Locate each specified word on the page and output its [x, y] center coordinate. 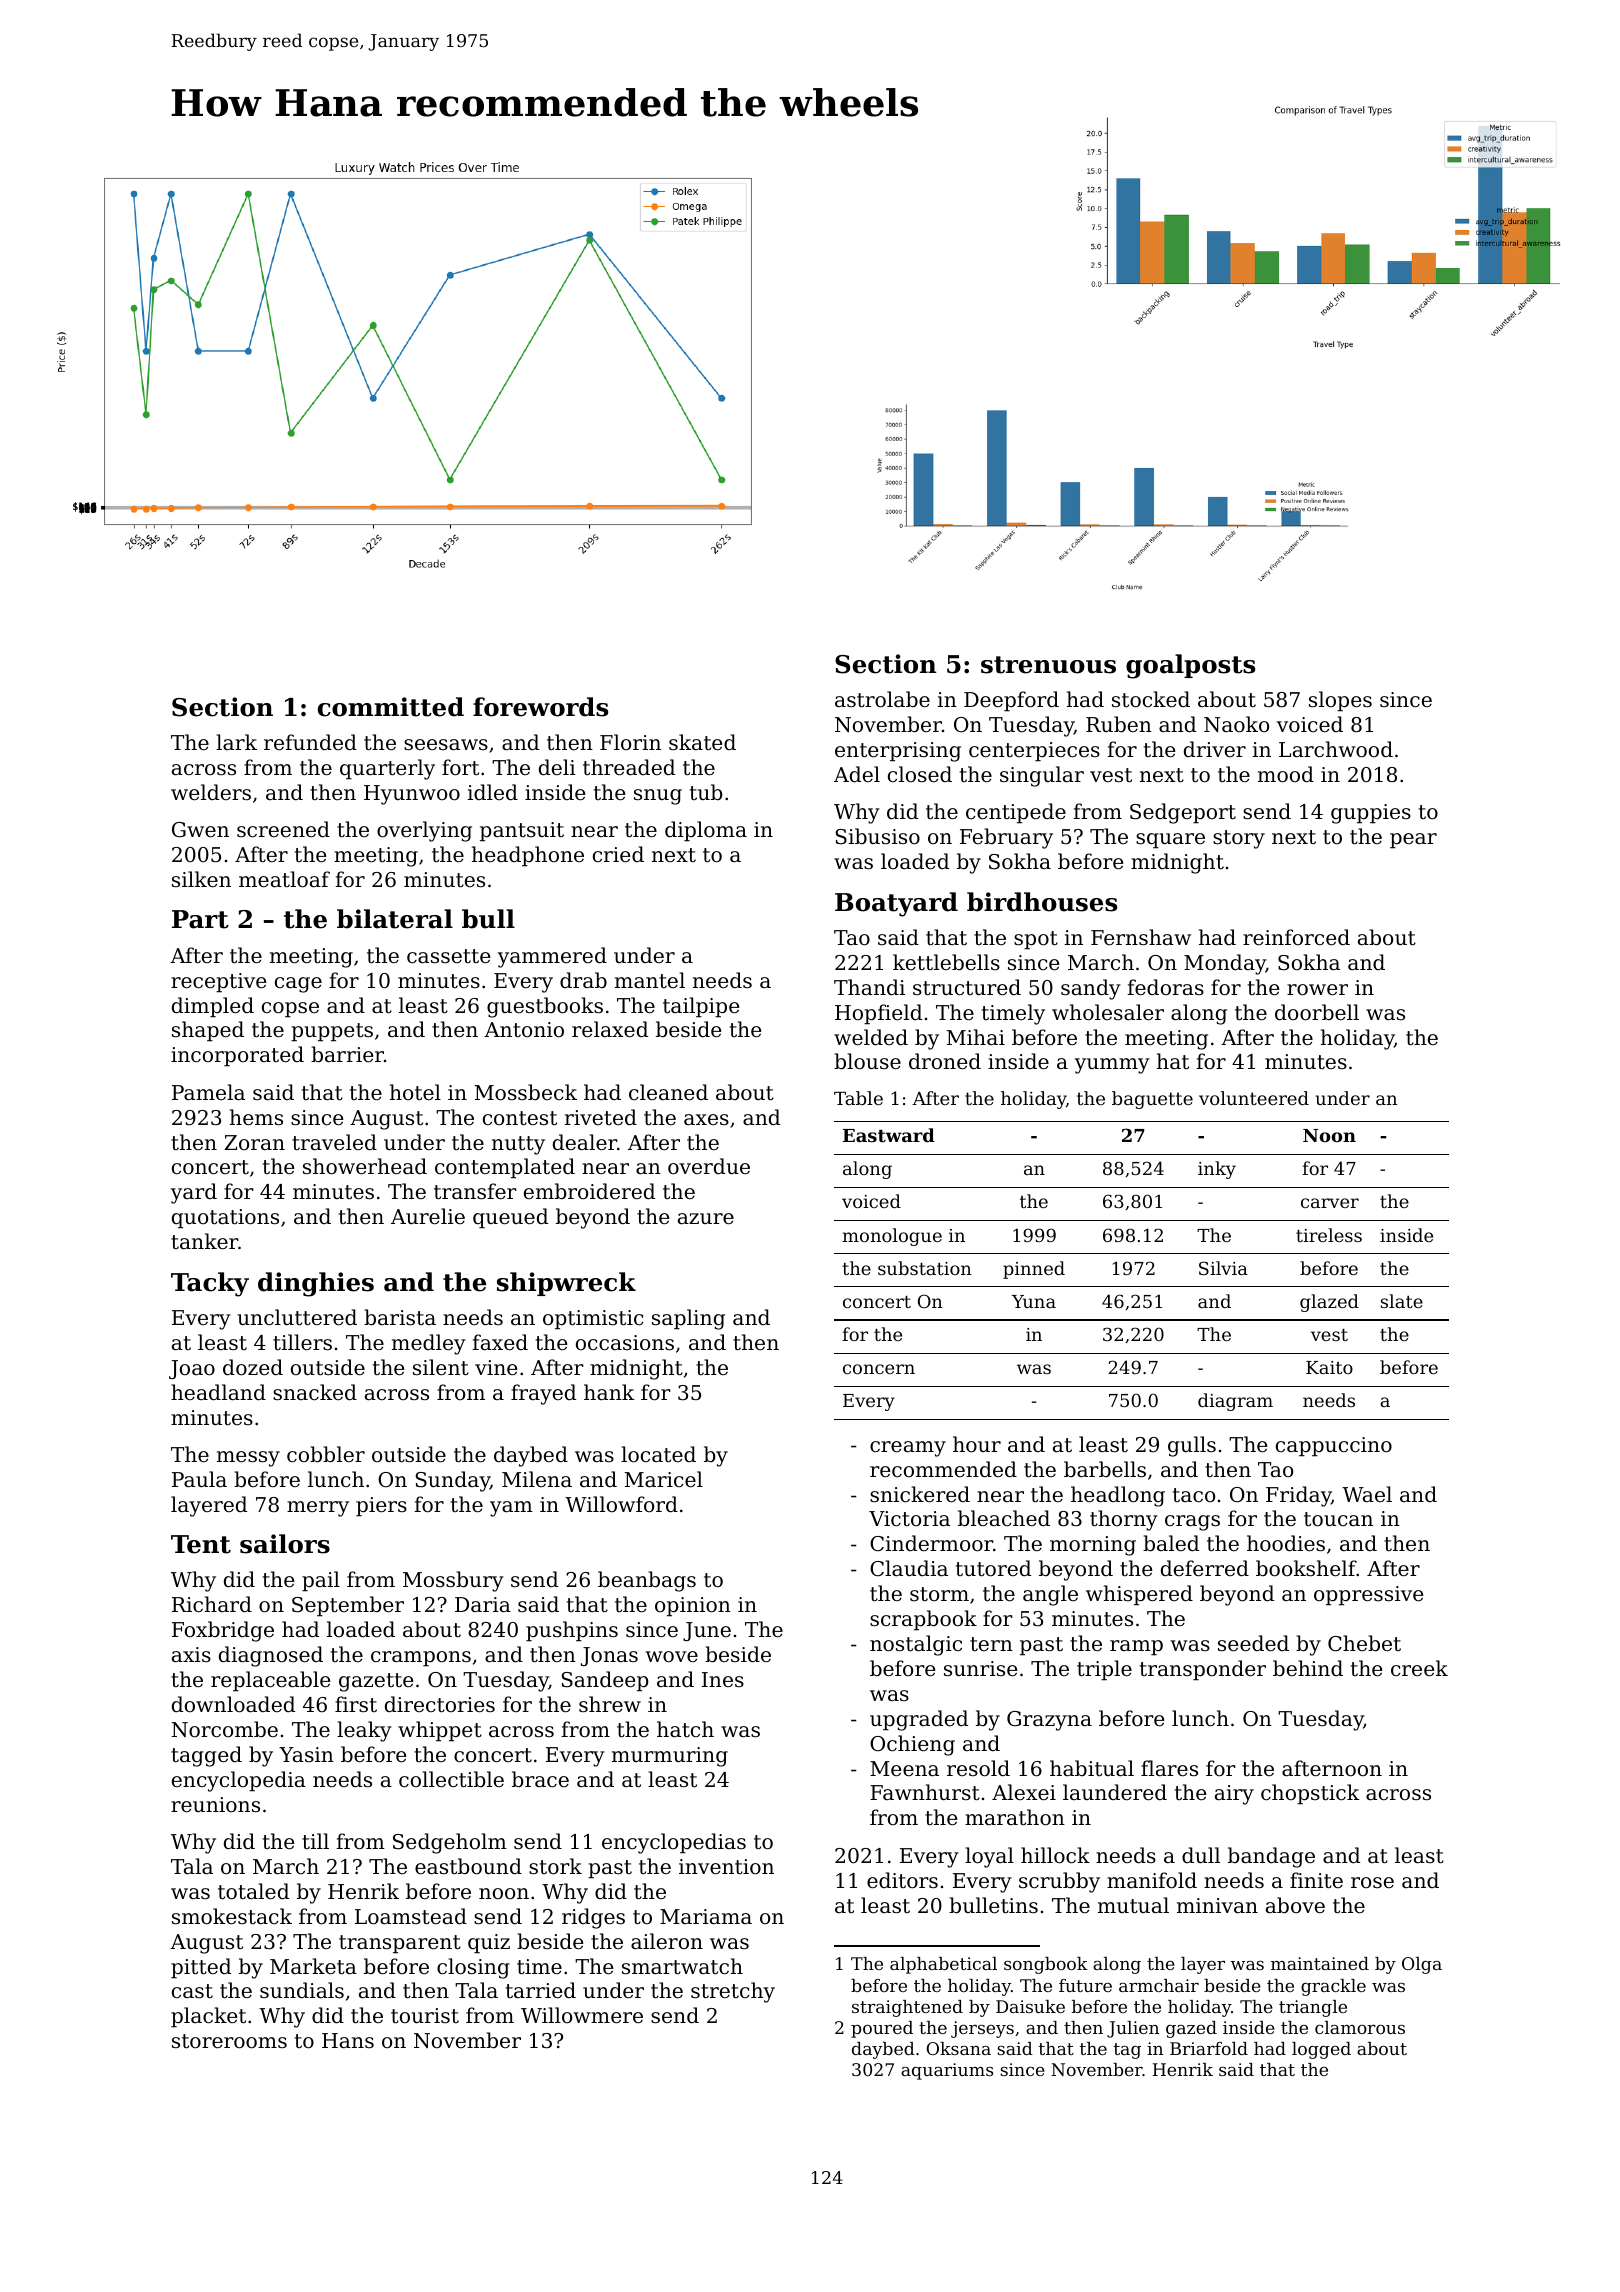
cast [192, 1991]
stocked [1151, 699]
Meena [904, 1769]
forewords [540, 707]
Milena [537, 1479]
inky [1217, 1170]
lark [236, 742]
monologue [892, 1237]
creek [1419, 1668]
